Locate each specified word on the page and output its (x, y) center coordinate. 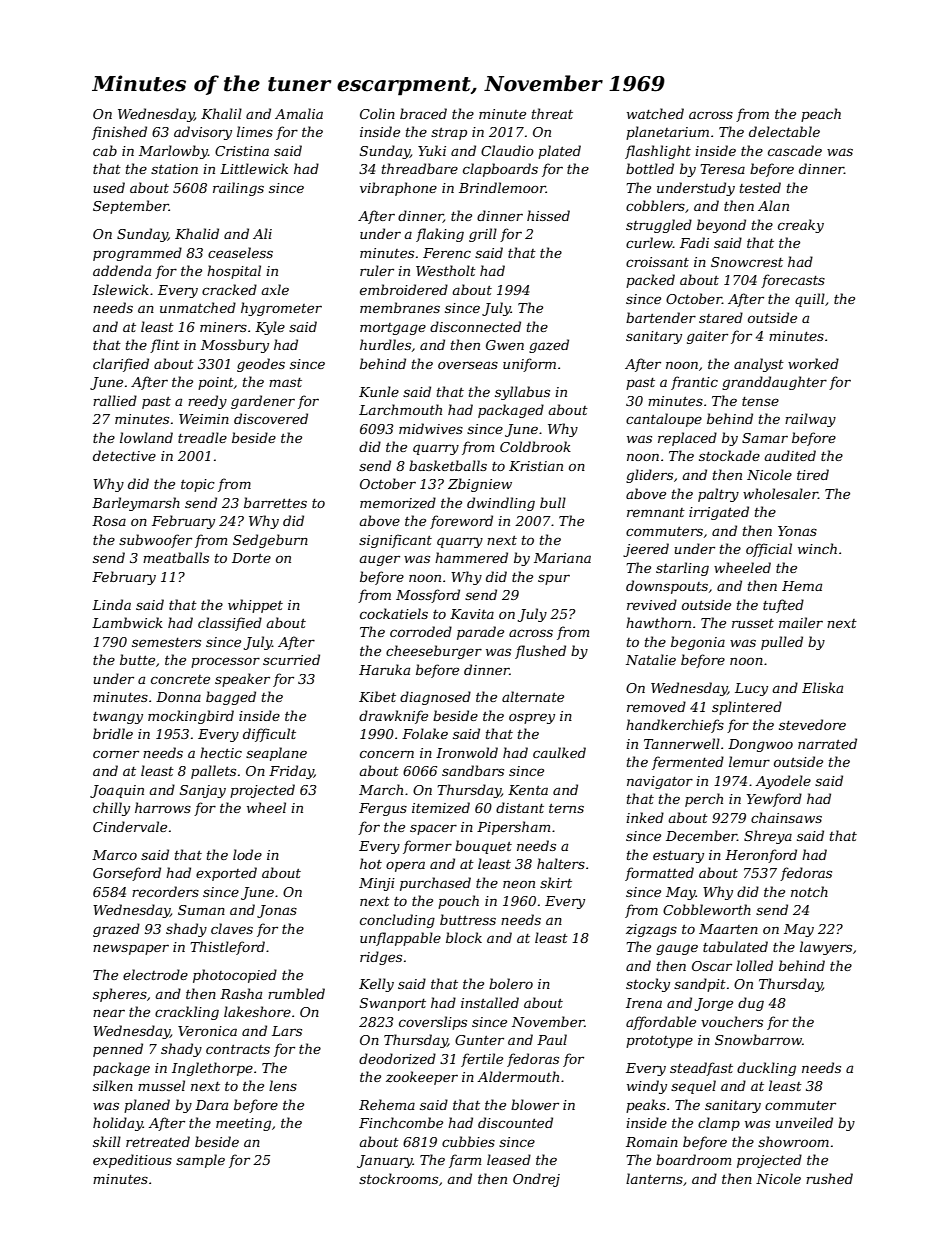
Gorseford (127, 874)
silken (113, 1085)
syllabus (522, 393)
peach (821, 115)
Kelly (376, 985)
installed (490, 1002)
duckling (766, 1069)
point (216, 383)
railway (810, 420)
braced (423, 113)
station (174, 169)
